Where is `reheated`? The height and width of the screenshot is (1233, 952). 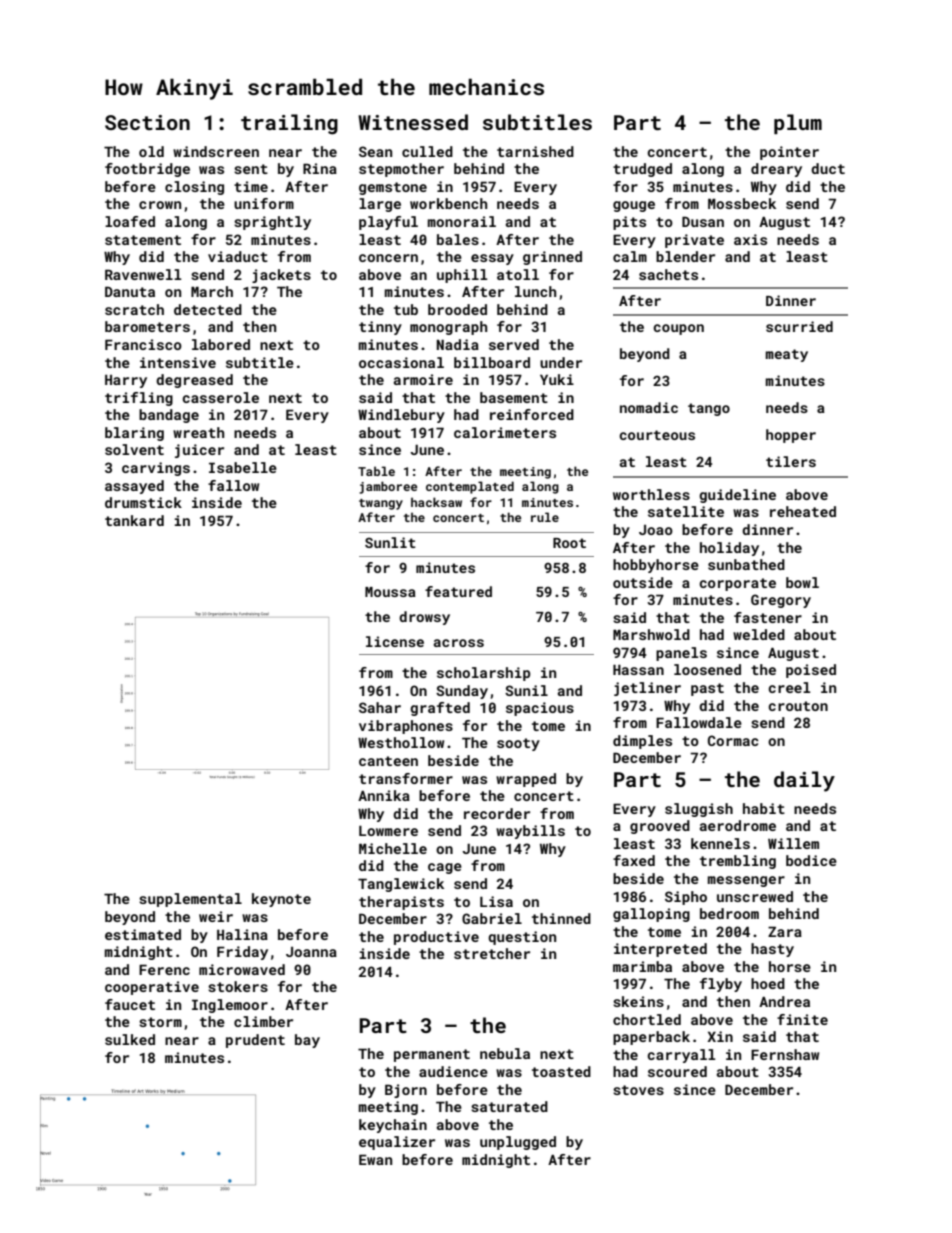
reheated is located at coordinates (803, 511).
